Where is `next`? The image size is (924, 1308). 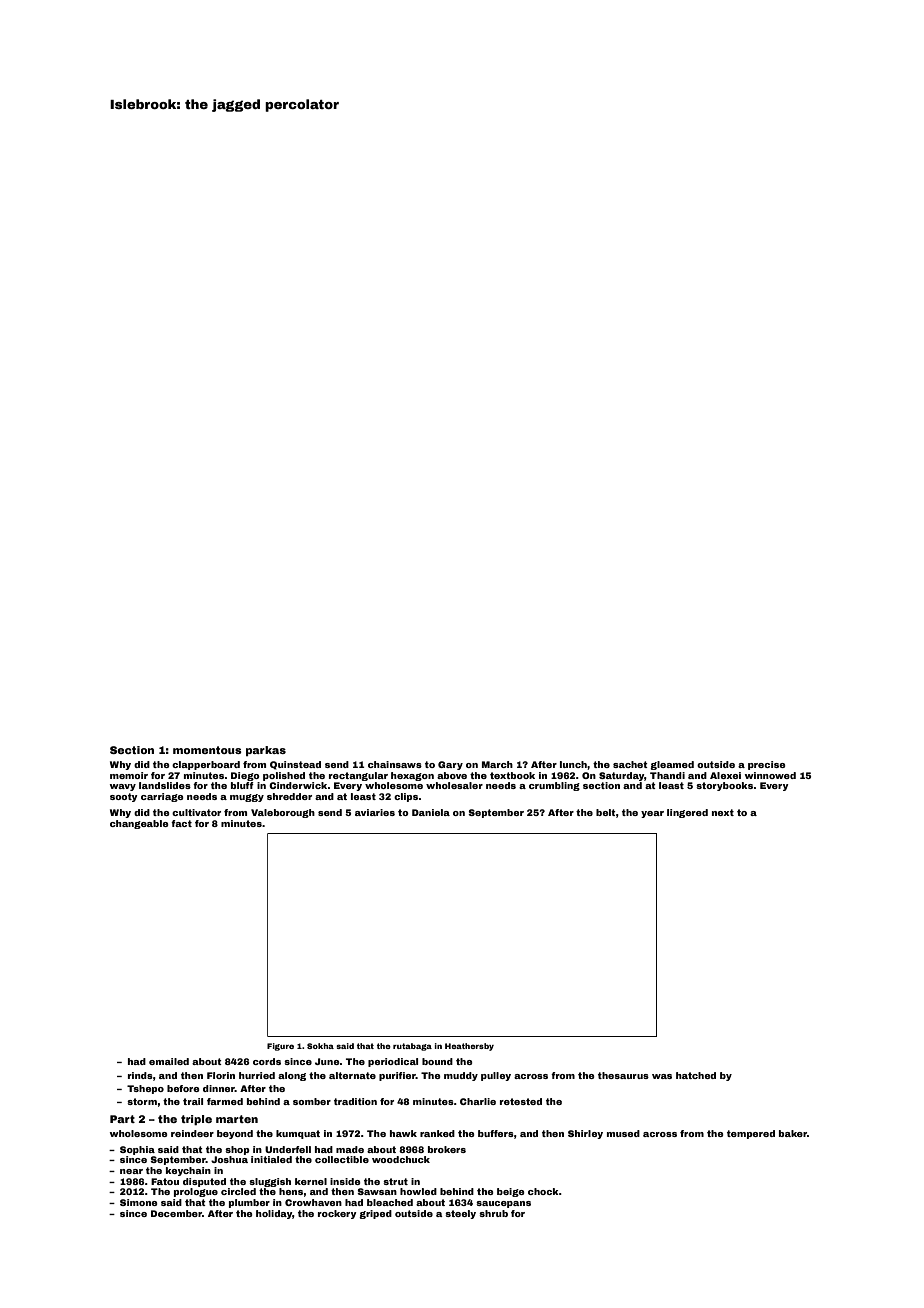 next is located at coordinates (723, 812).
